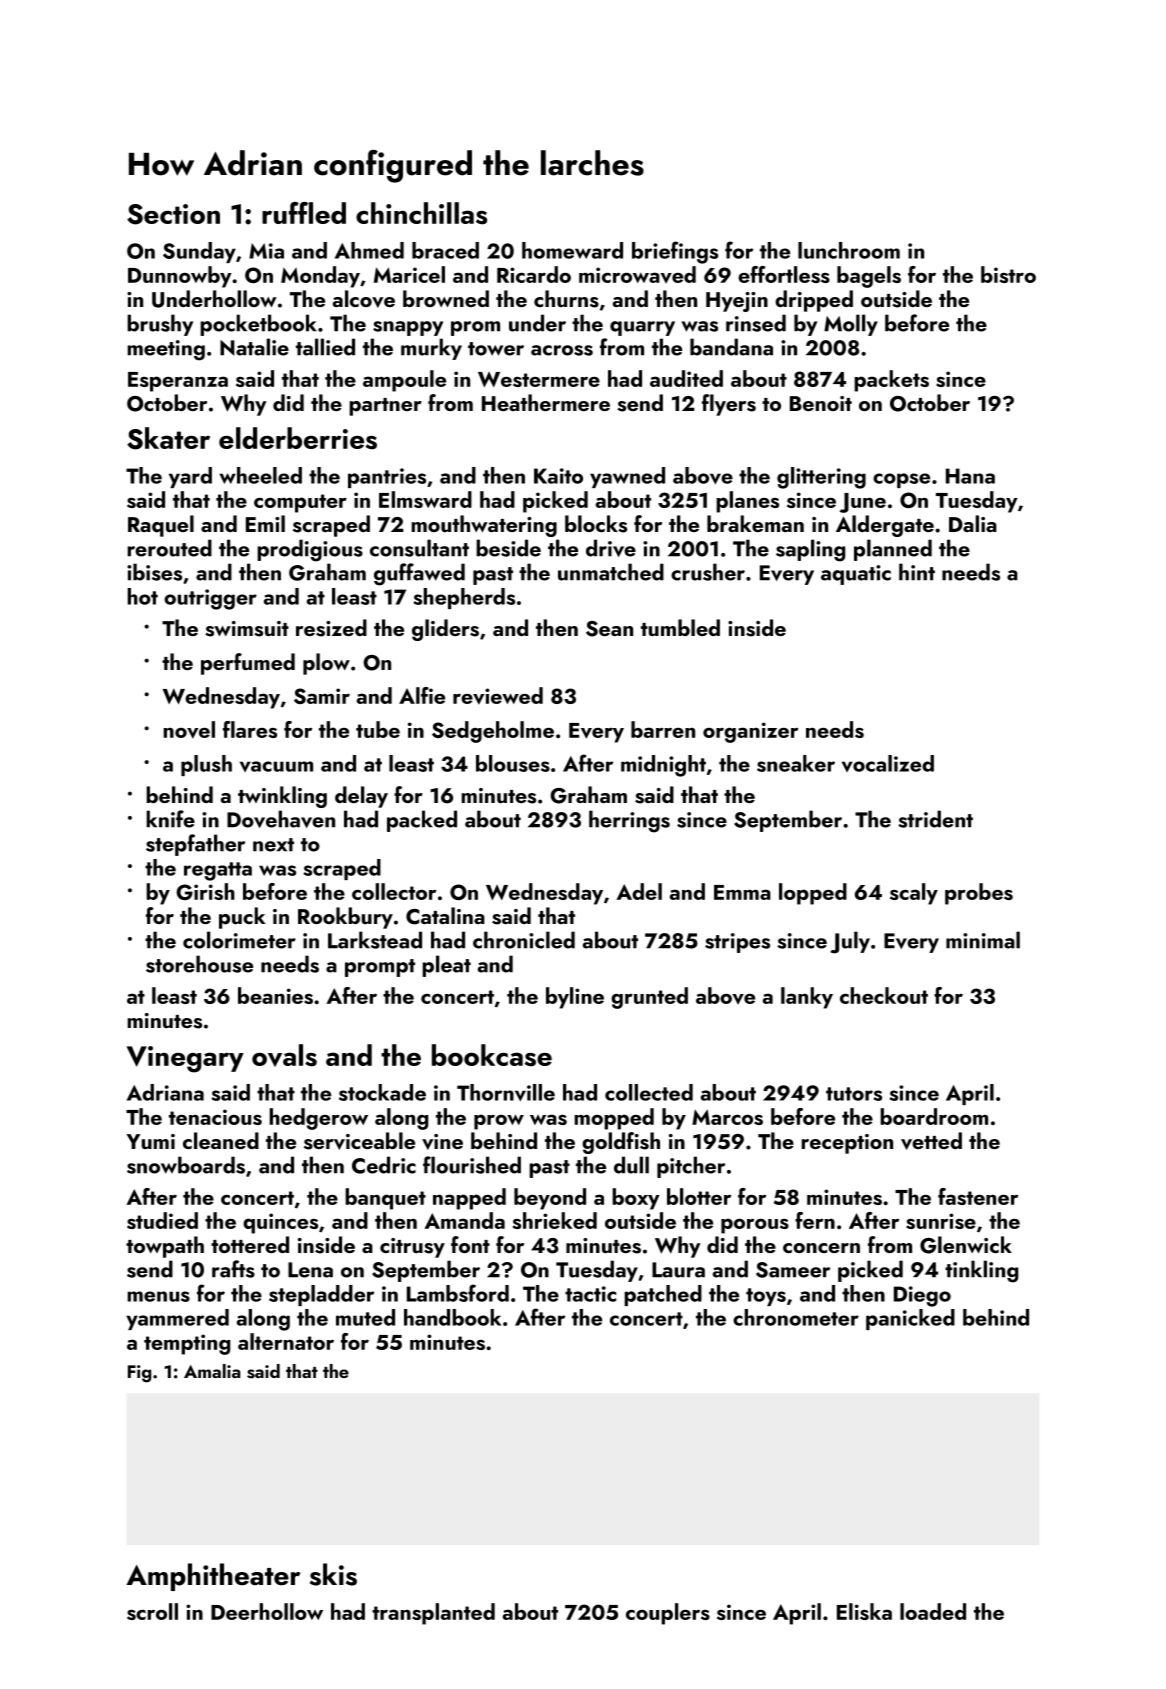 Image resolution: width=1166 pixels, height=1689 pixels. Describe the element at coordinates (421, 213) in the screenshot. I see `chinchillas` at that location.
